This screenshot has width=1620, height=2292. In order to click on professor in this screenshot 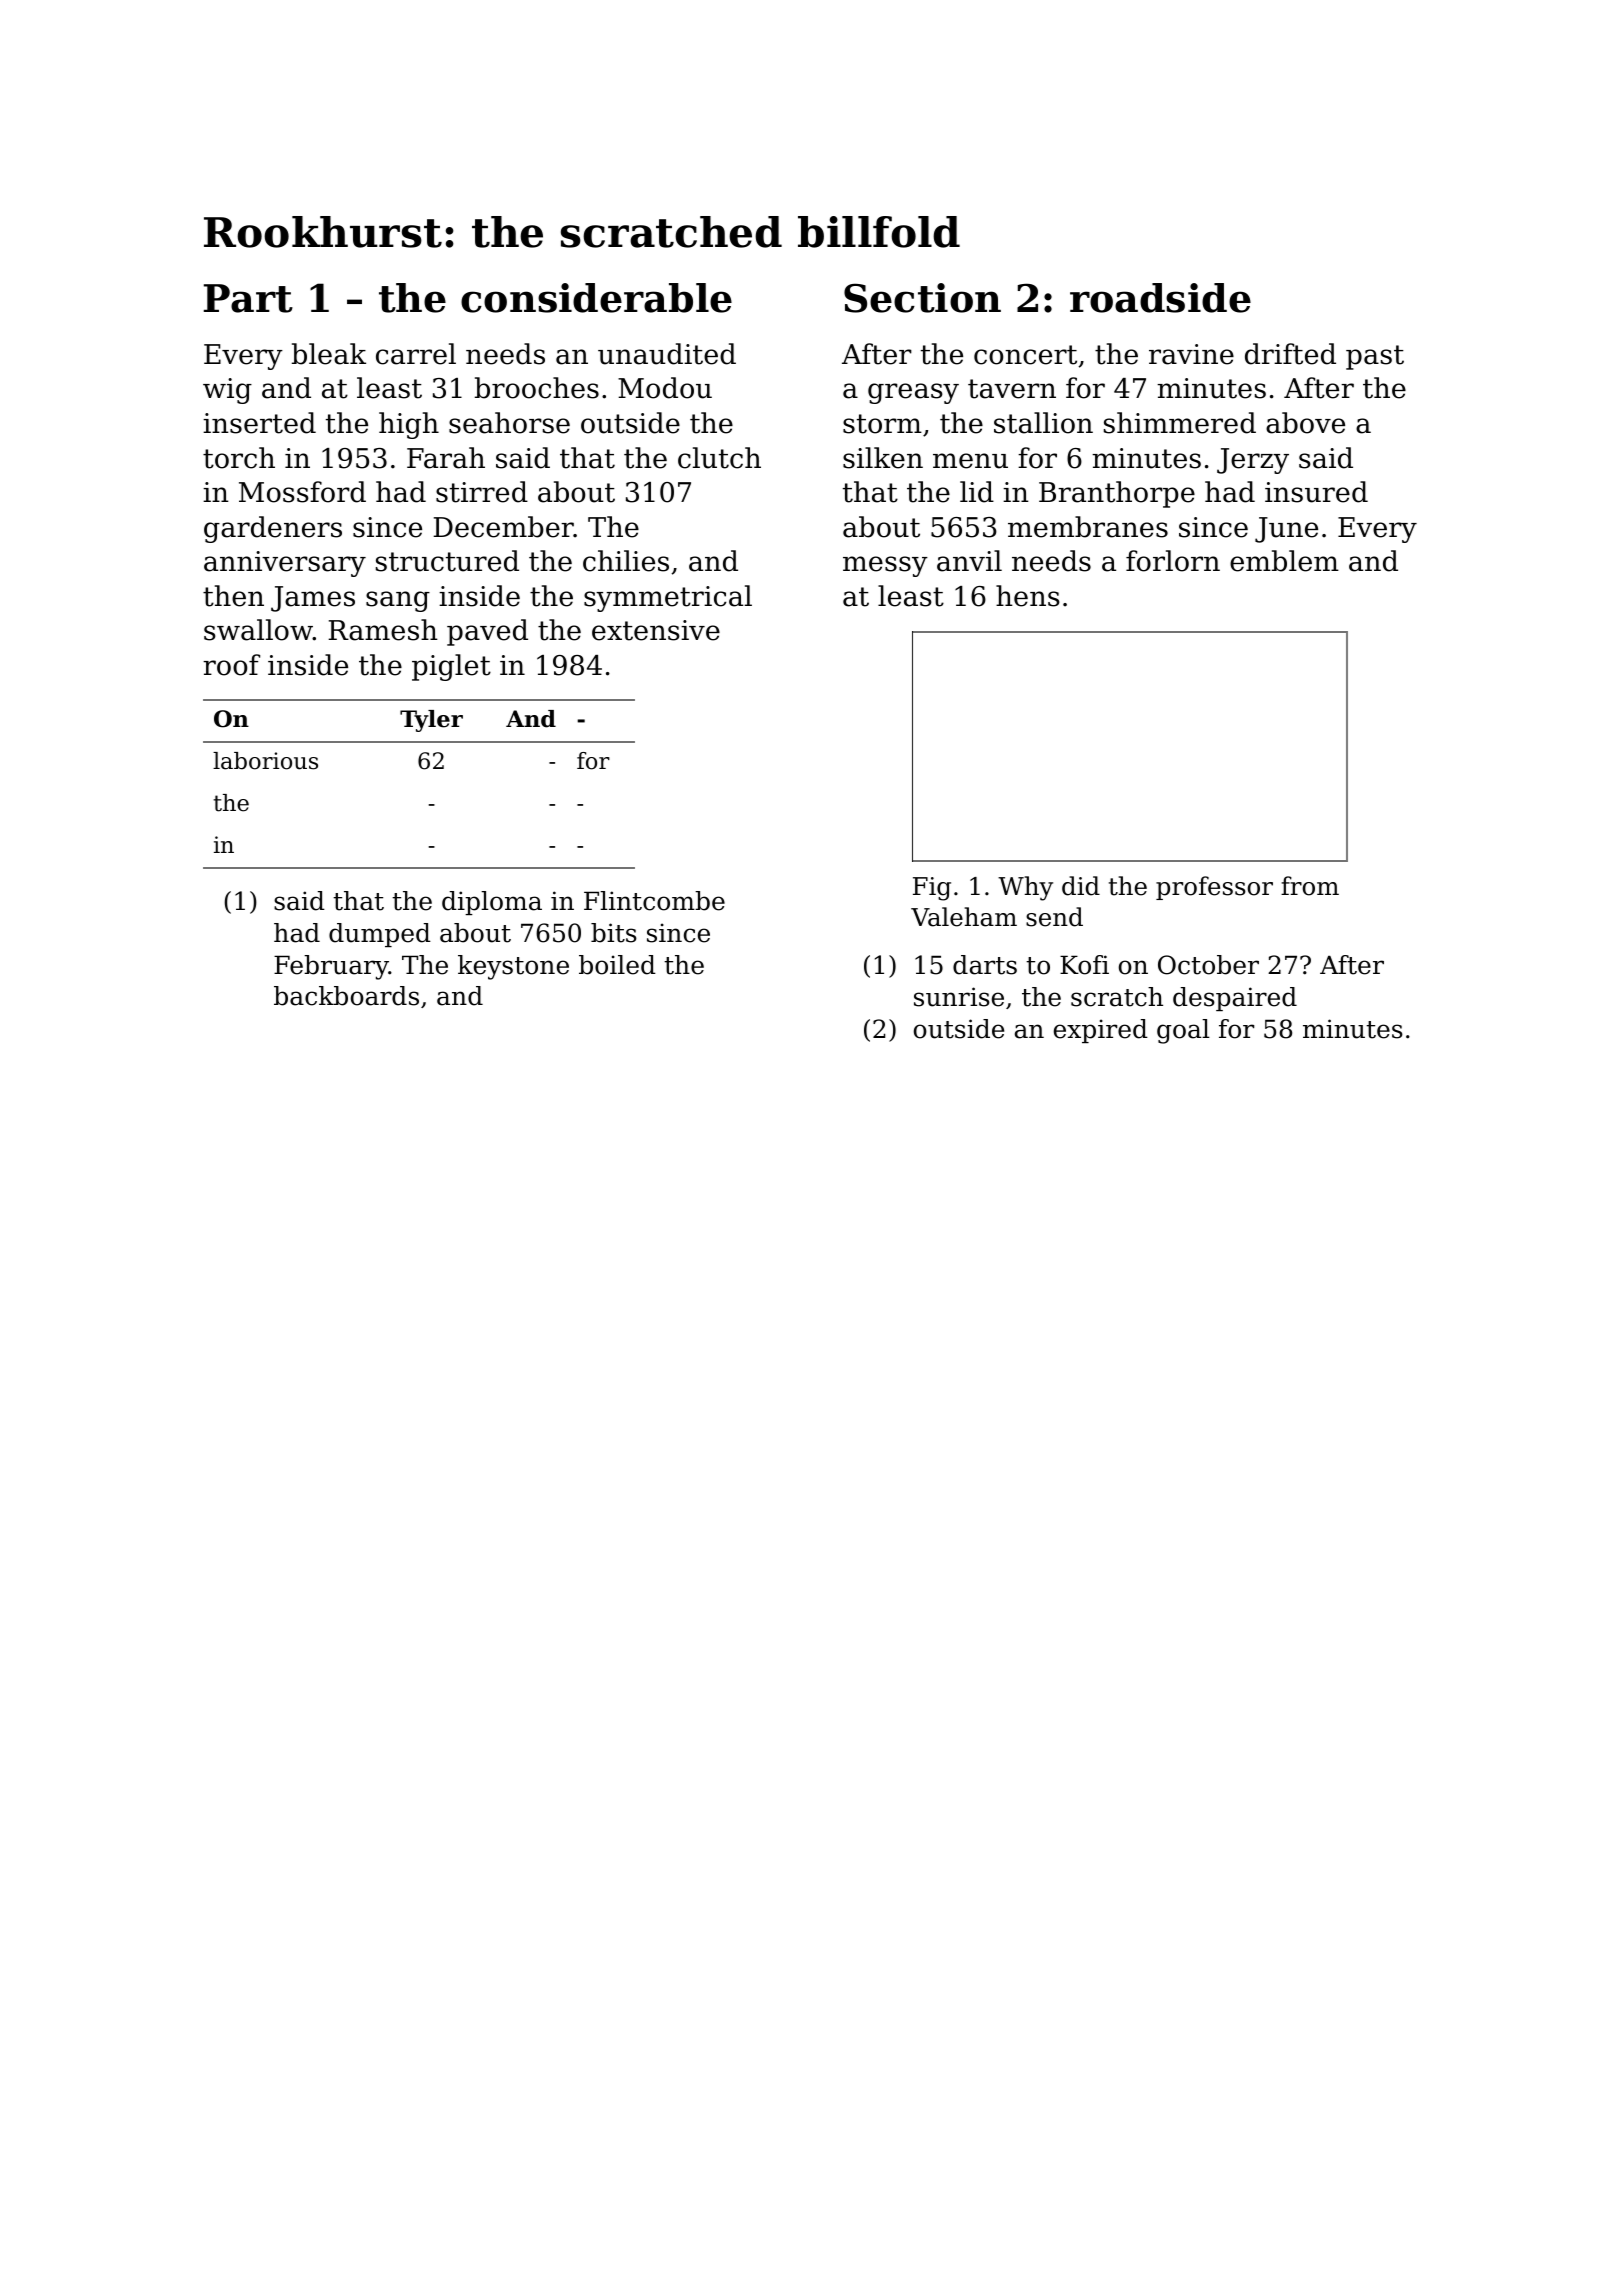, I will do `click(1214, 888)`.
